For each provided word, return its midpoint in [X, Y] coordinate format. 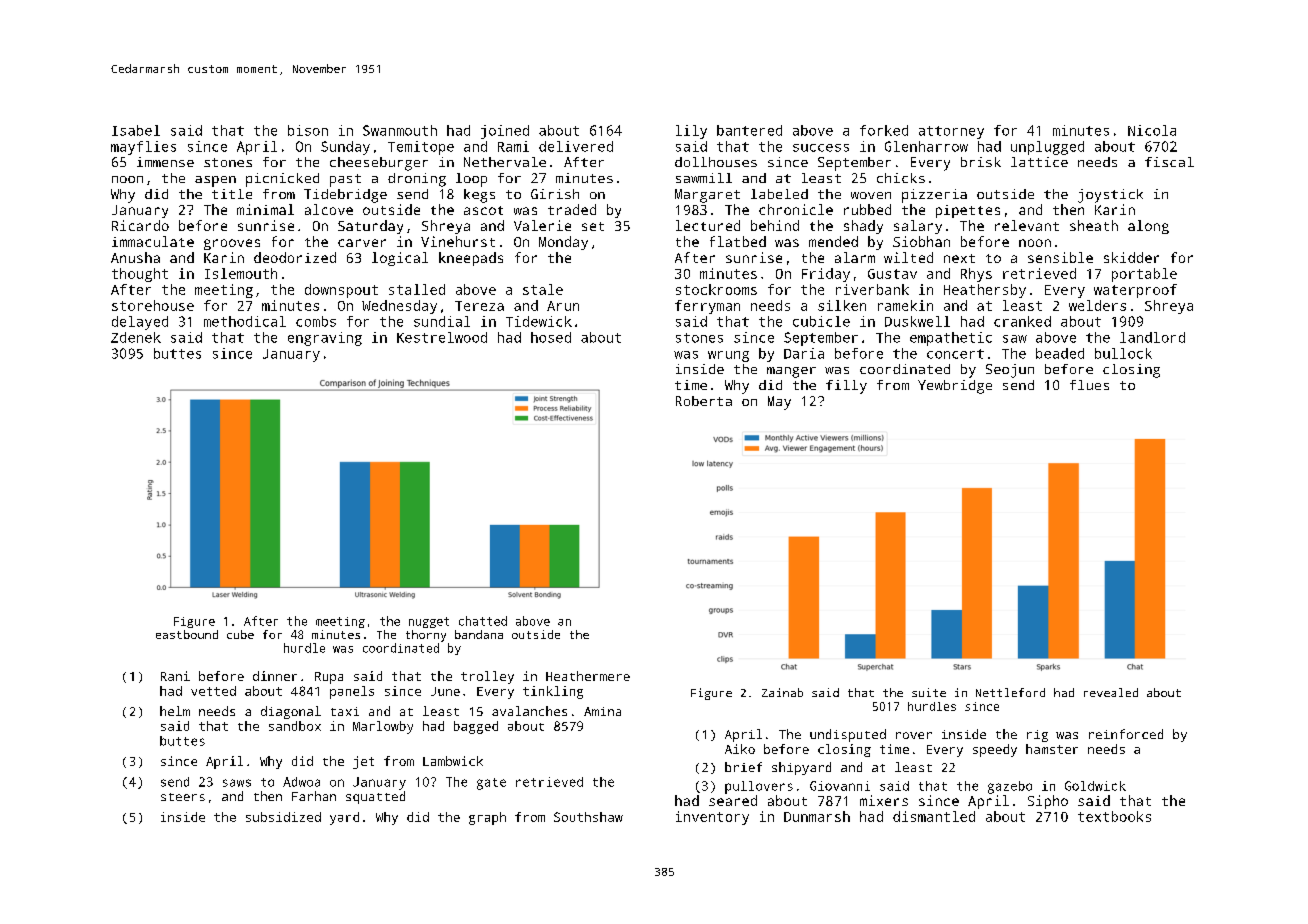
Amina [602, 711]
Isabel [136, 130]
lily [691, 132]
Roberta [704, 401]
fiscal [1169, 162]
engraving [325, 339]
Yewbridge [955, 387]
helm [175, 711]
